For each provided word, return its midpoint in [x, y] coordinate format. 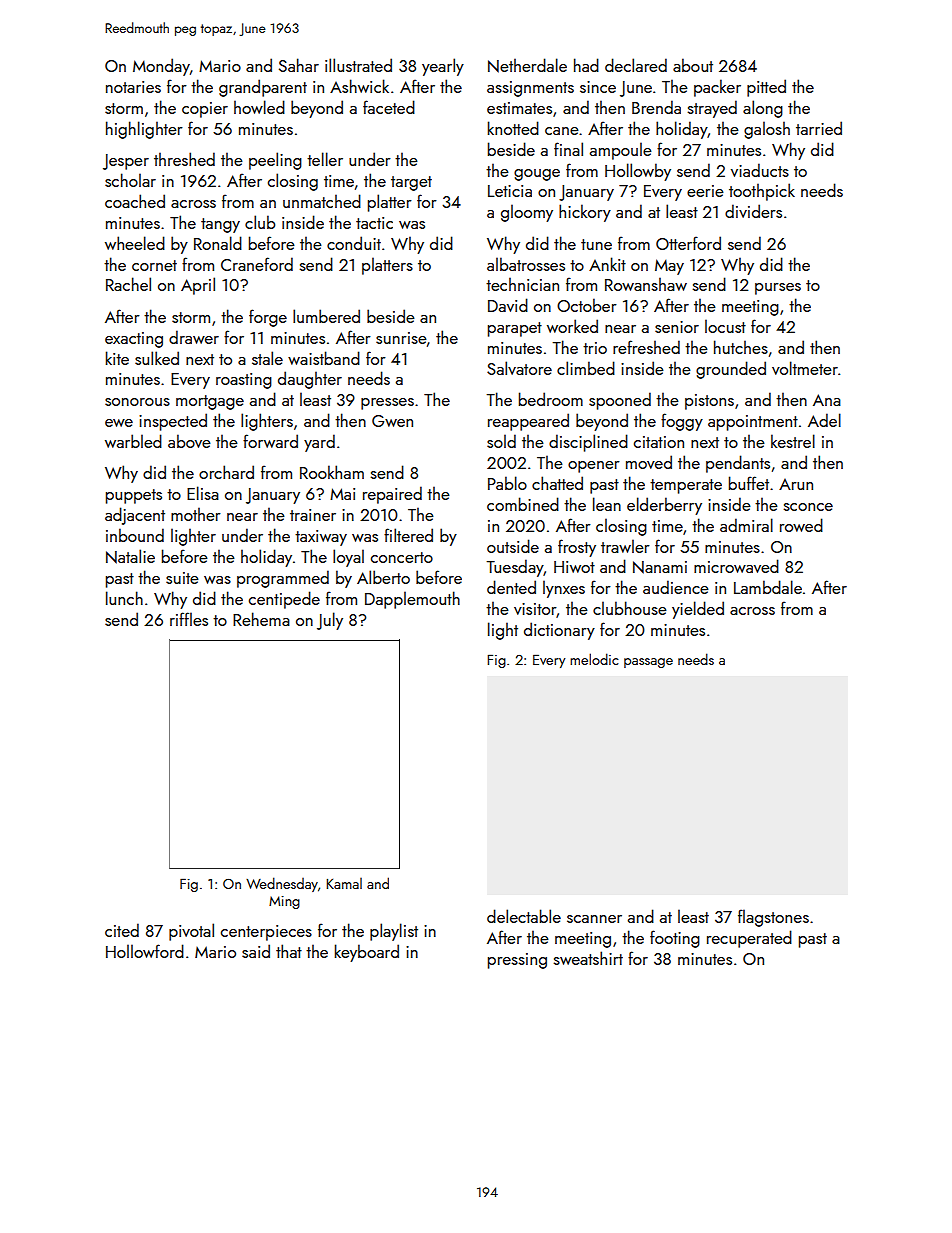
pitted [766, 88]
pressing [517, 961]
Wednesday [282, 884]
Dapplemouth [412, 600]
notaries [133, 87]
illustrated [358, 65]
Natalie [130, 556]
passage [648, 663]
